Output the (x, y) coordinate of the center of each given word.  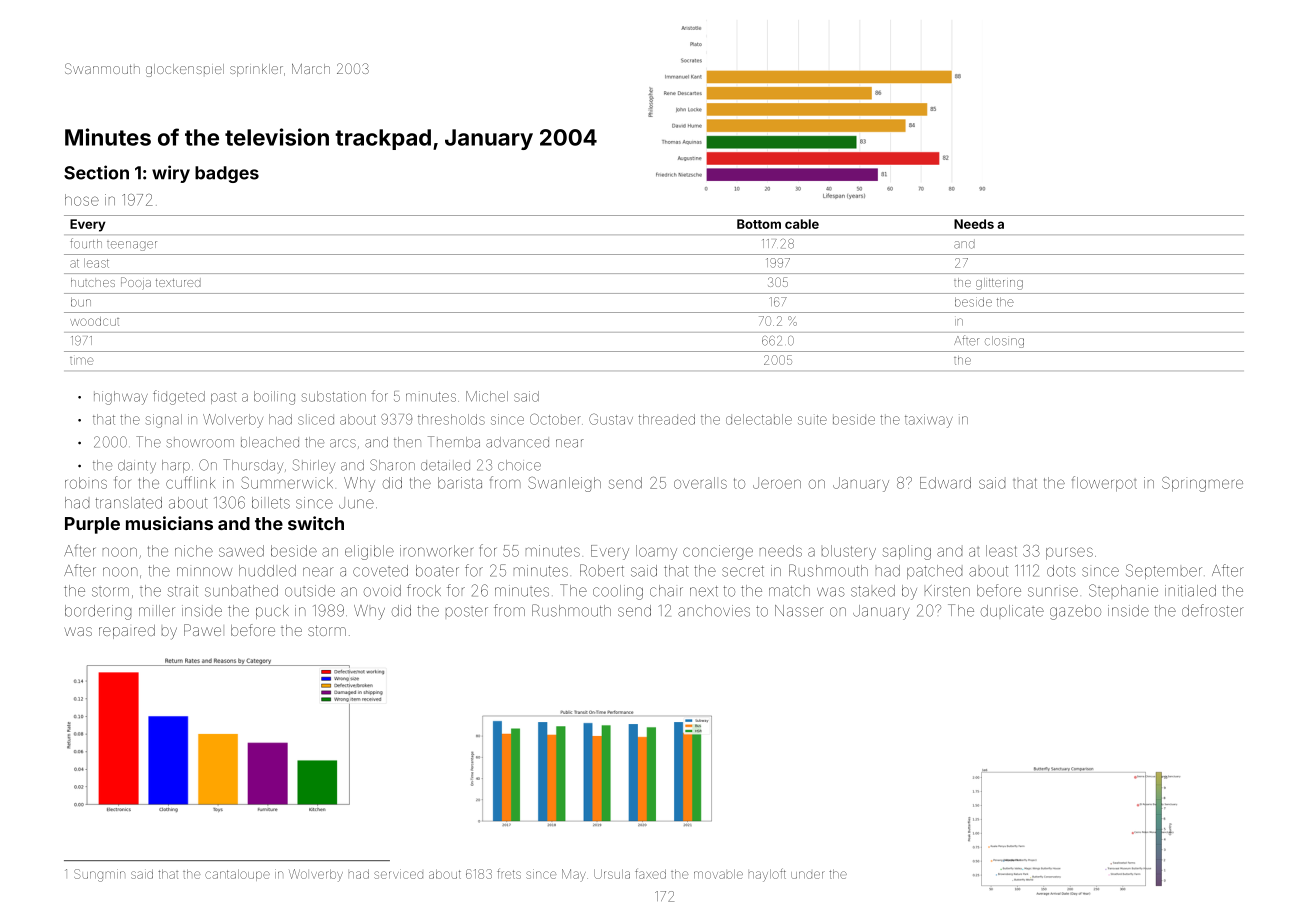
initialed (1190, 591)
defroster (1213, 610)
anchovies (714, 611)
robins (86, 483)
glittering (999, 284)
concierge (718, 552)
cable (802, 224)
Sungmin (99, 875)
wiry (171, 174)
